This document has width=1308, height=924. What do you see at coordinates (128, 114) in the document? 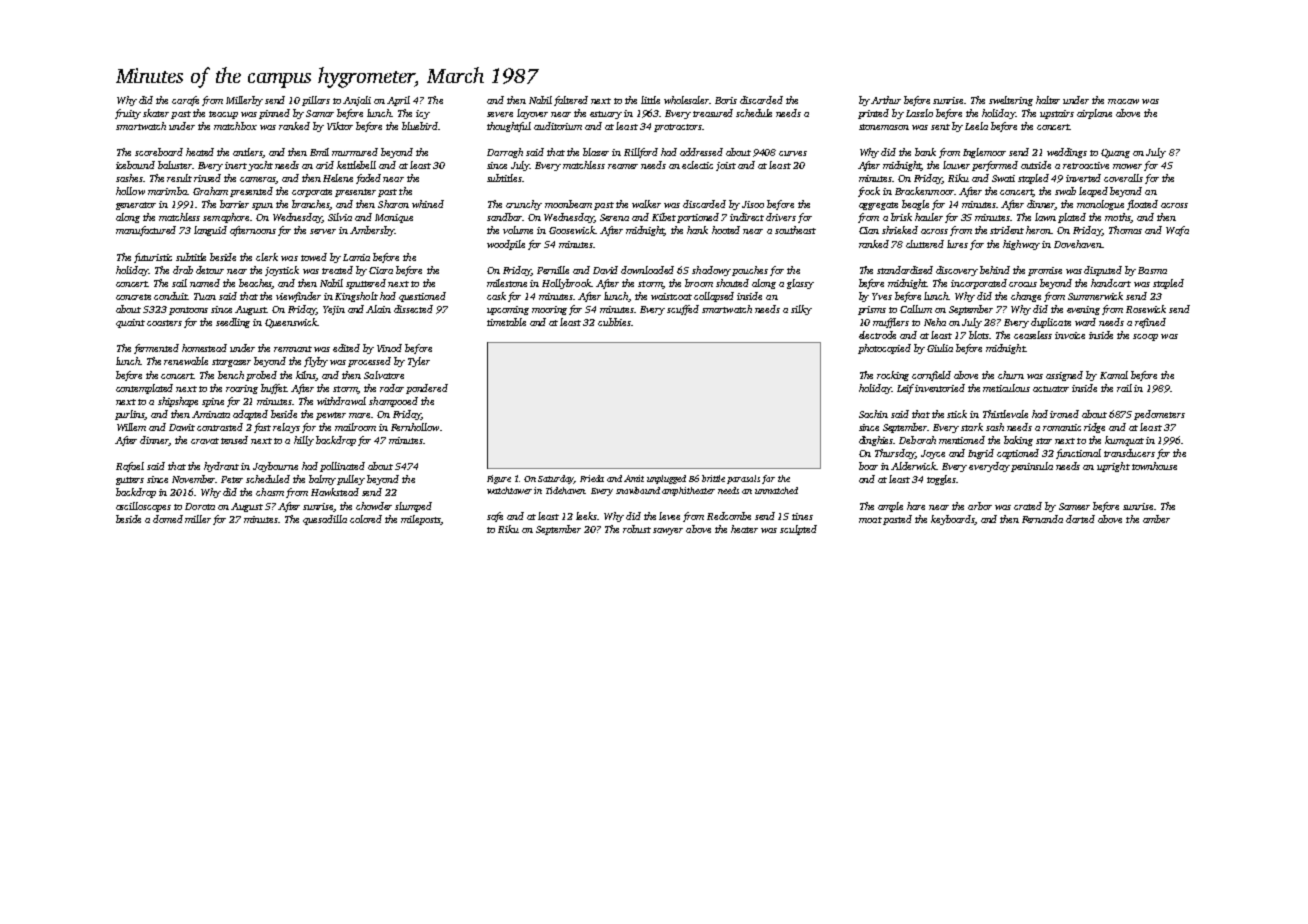
I see `fruity` at bounding box center [128, 114].
